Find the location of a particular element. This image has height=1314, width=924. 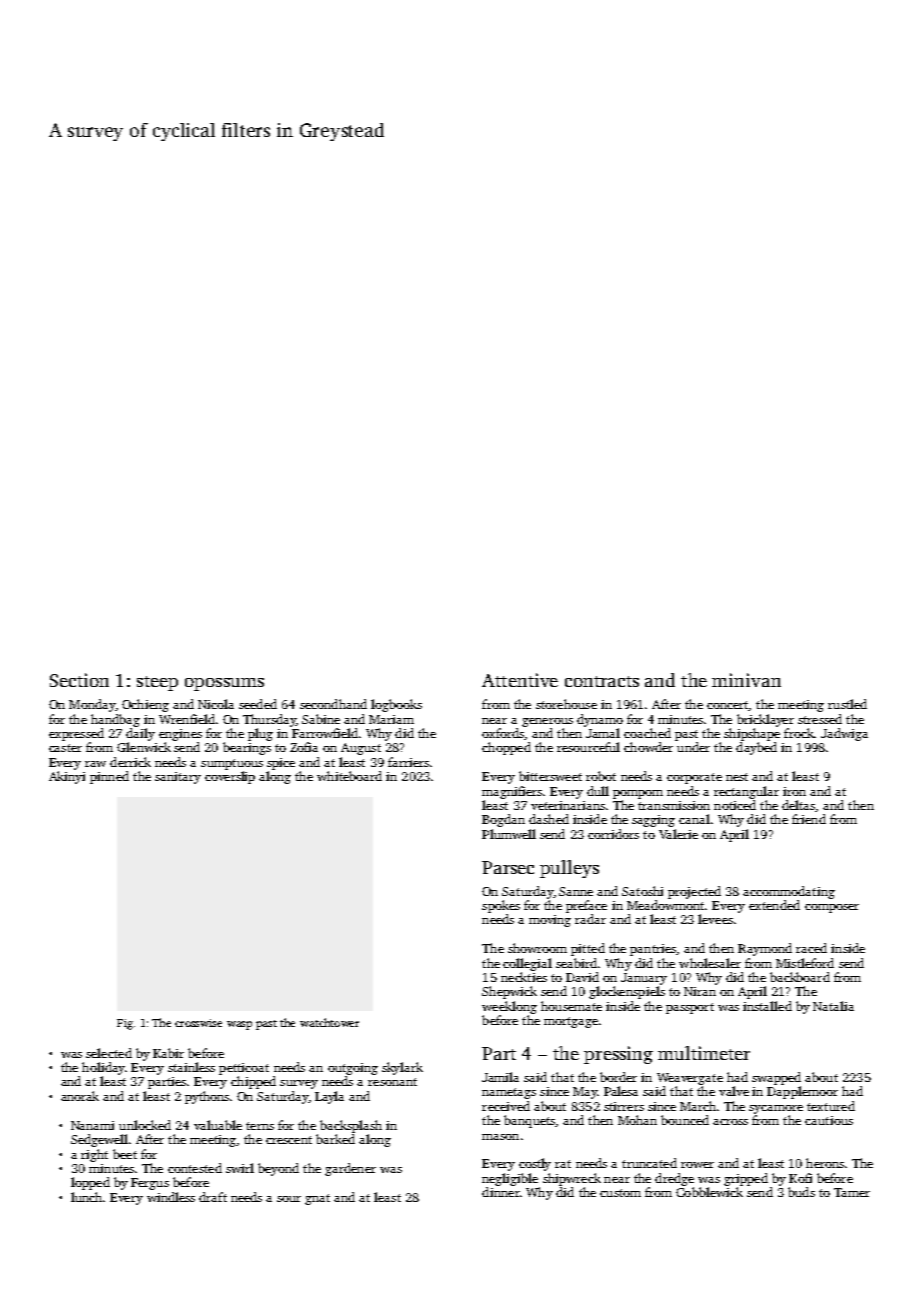

gripped is located at coordinates (746, 1179).
